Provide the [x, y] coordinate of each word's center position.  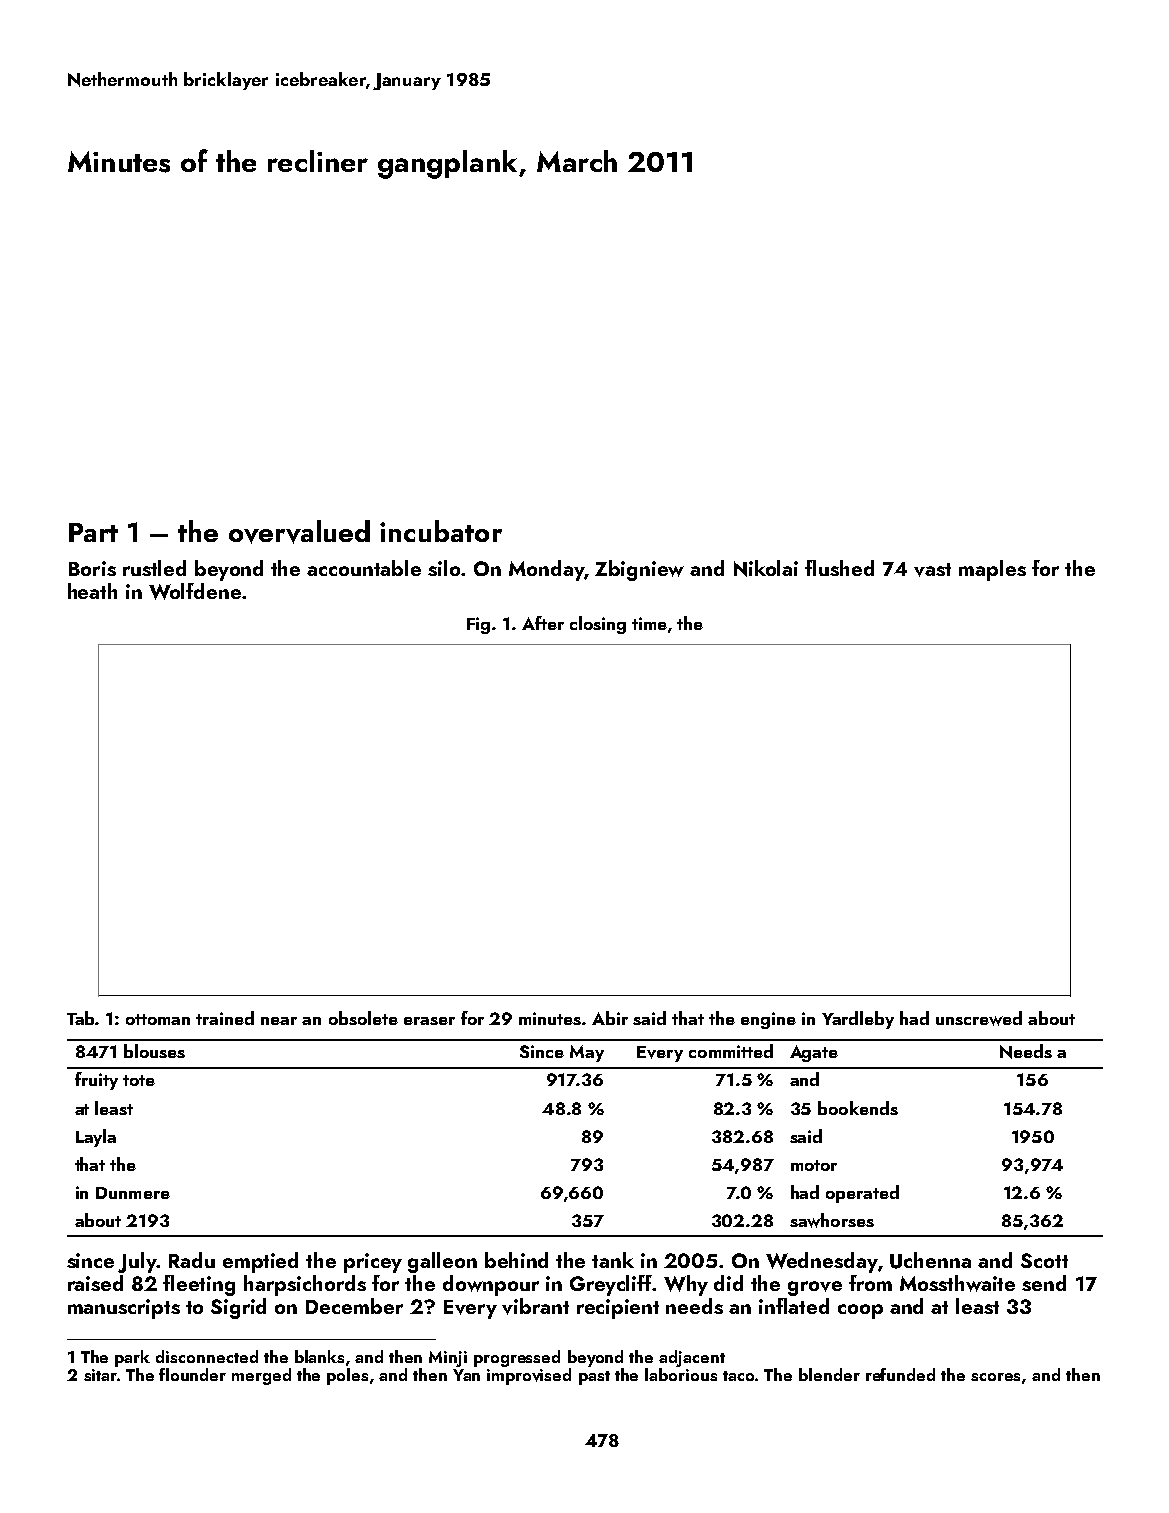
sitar [100, 1375]
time [649, 623]
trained [225, 1018]
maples [992, 570]
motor [814, 1165]
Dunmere [133, 1193]
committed [731, 1051]
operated [862, 1194]
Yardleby [858, 1020]
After [543, 623]
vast [932, 570]
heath [92, 591]
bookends [858, 1108]
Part [93, 532]
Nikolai [766, 568]
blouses [154, 1051]
